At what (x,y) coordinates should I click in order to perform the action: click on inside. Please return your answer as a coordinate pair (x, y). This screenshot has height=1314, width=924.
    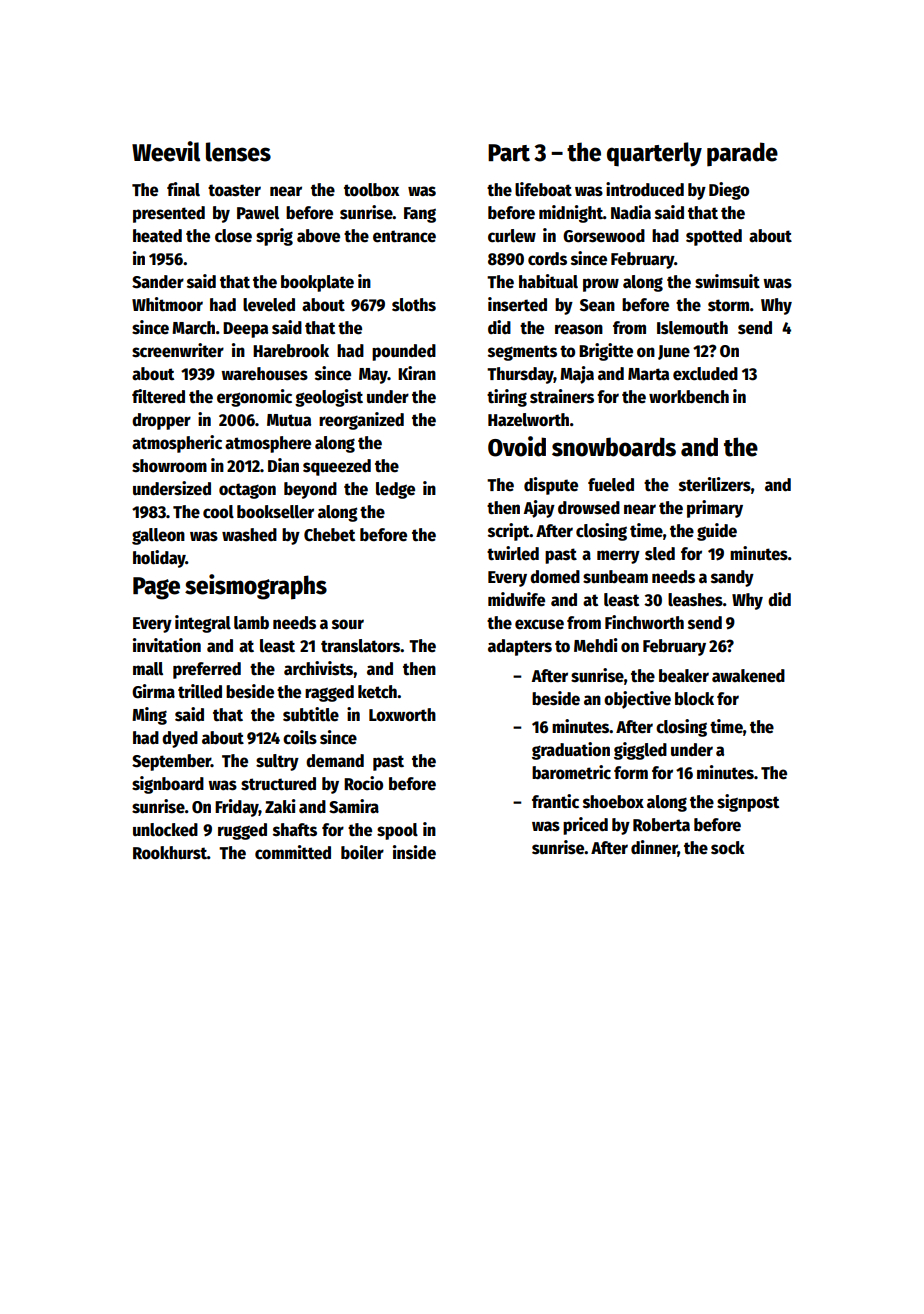
    Looking at the image, I should click on (414, 852).
